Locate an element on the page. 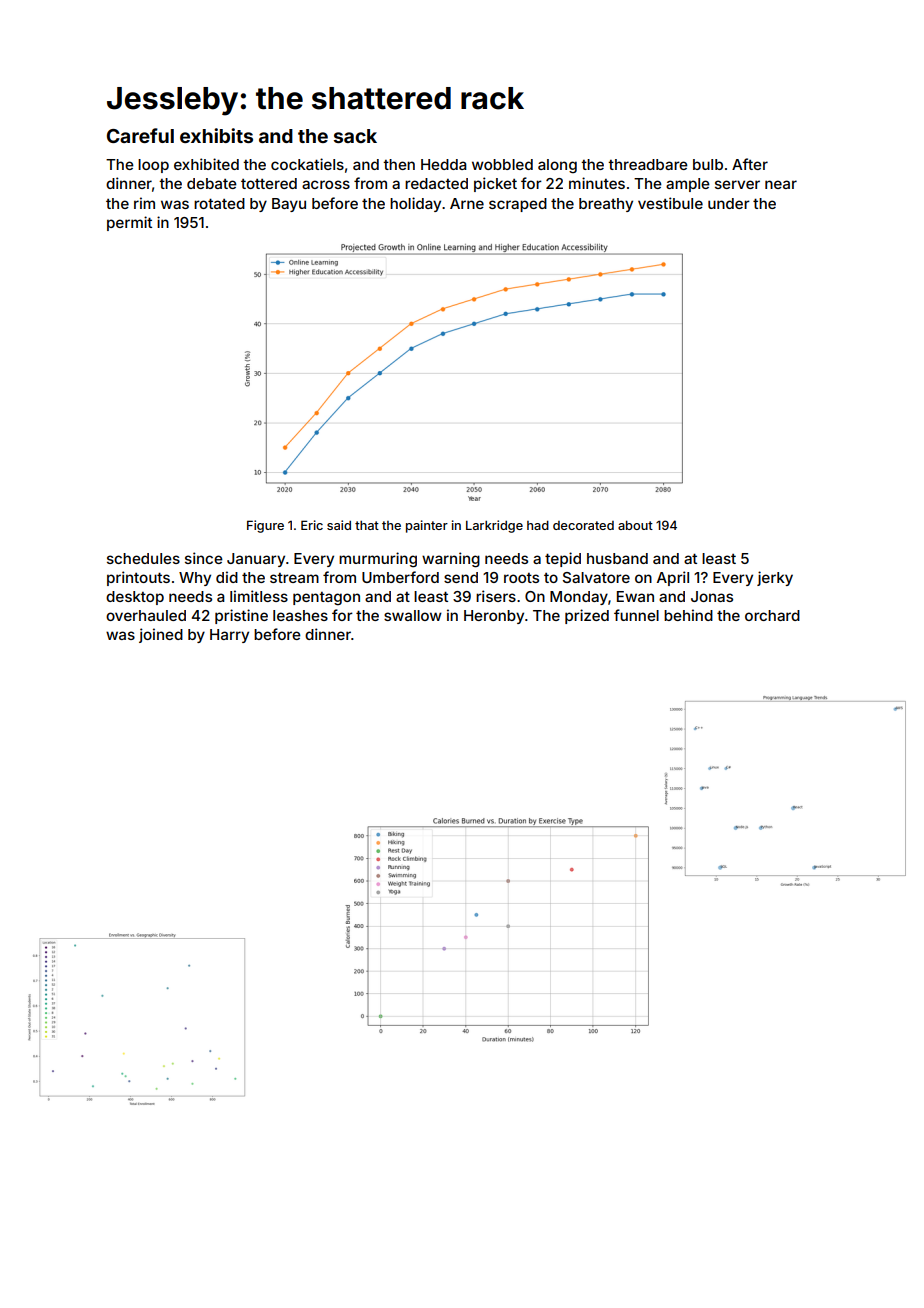 The width and height of the document is (924, 1308). exhibited is located at coordinates (206, 164).
